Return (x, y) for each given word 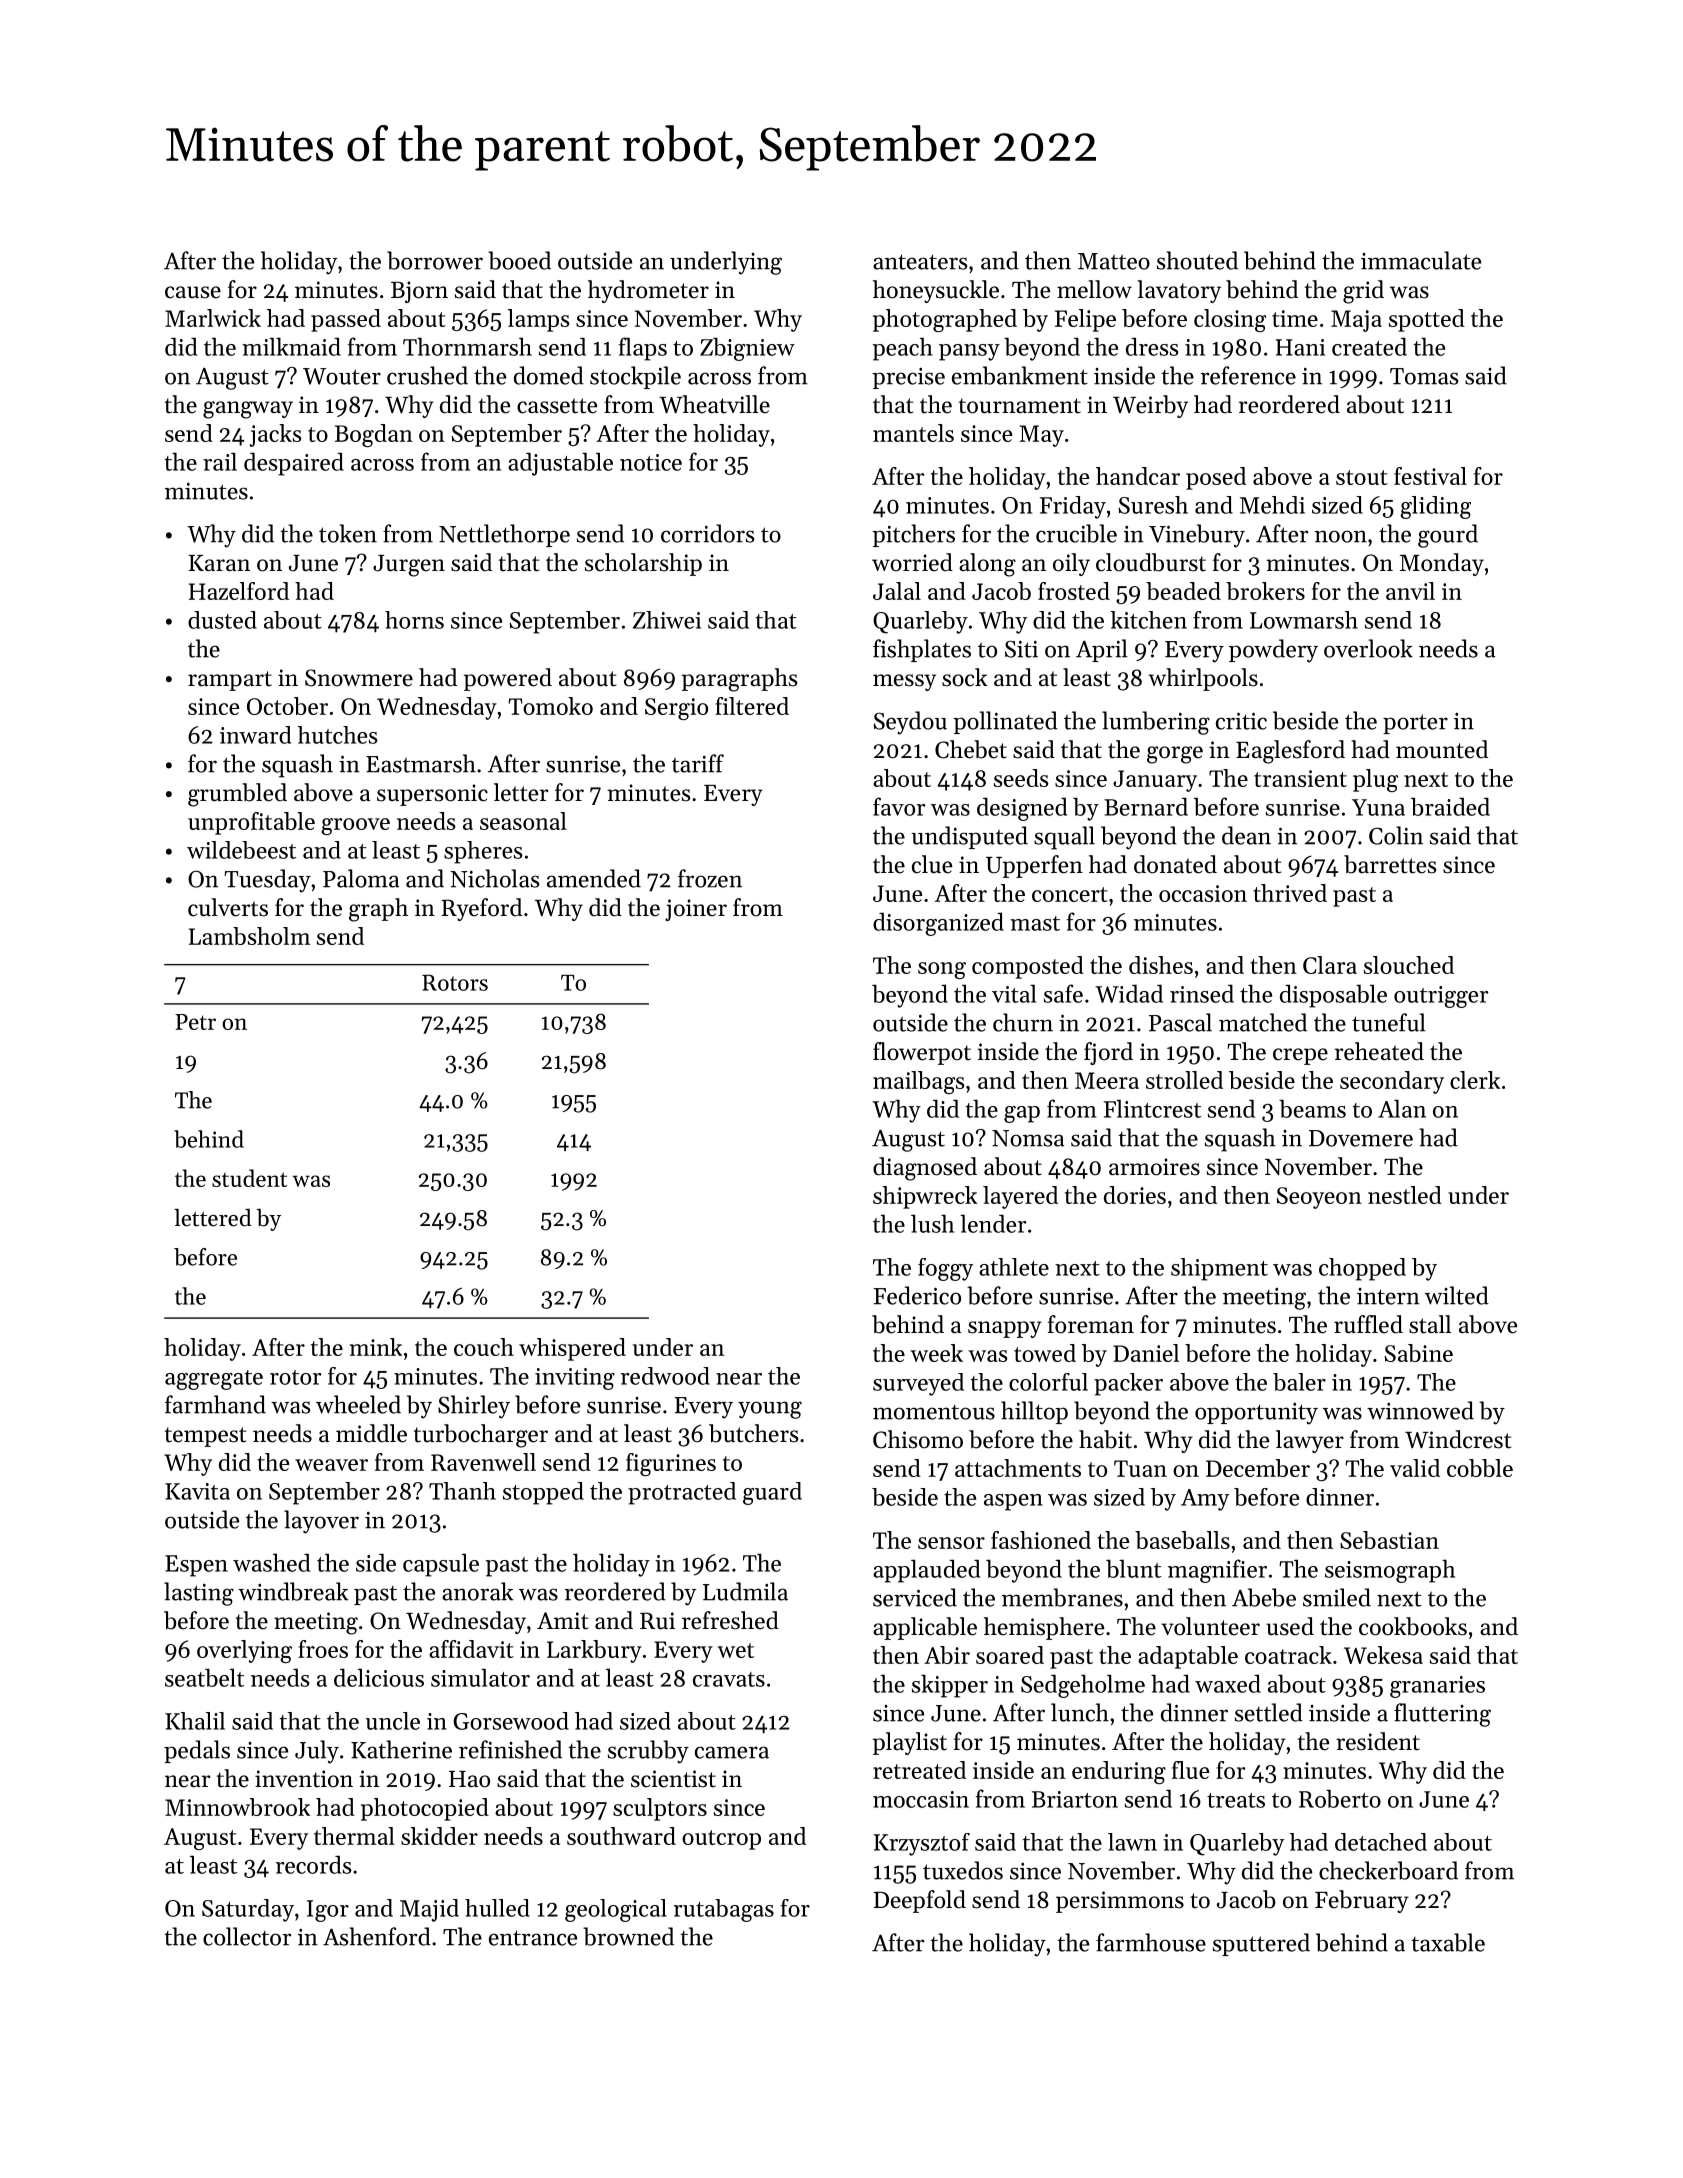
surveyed (918, 1384)
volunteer (1210, 1626)
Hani (1300, 347)
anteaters (920, 262)
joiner (696, 910)
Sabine (1419, 1353)
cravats (729, 1679)
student (249, 1178)
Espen (196, 1566)
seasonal (523, 821)
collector (247, 1936)
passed (346, 320)
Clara (1330, 965)
